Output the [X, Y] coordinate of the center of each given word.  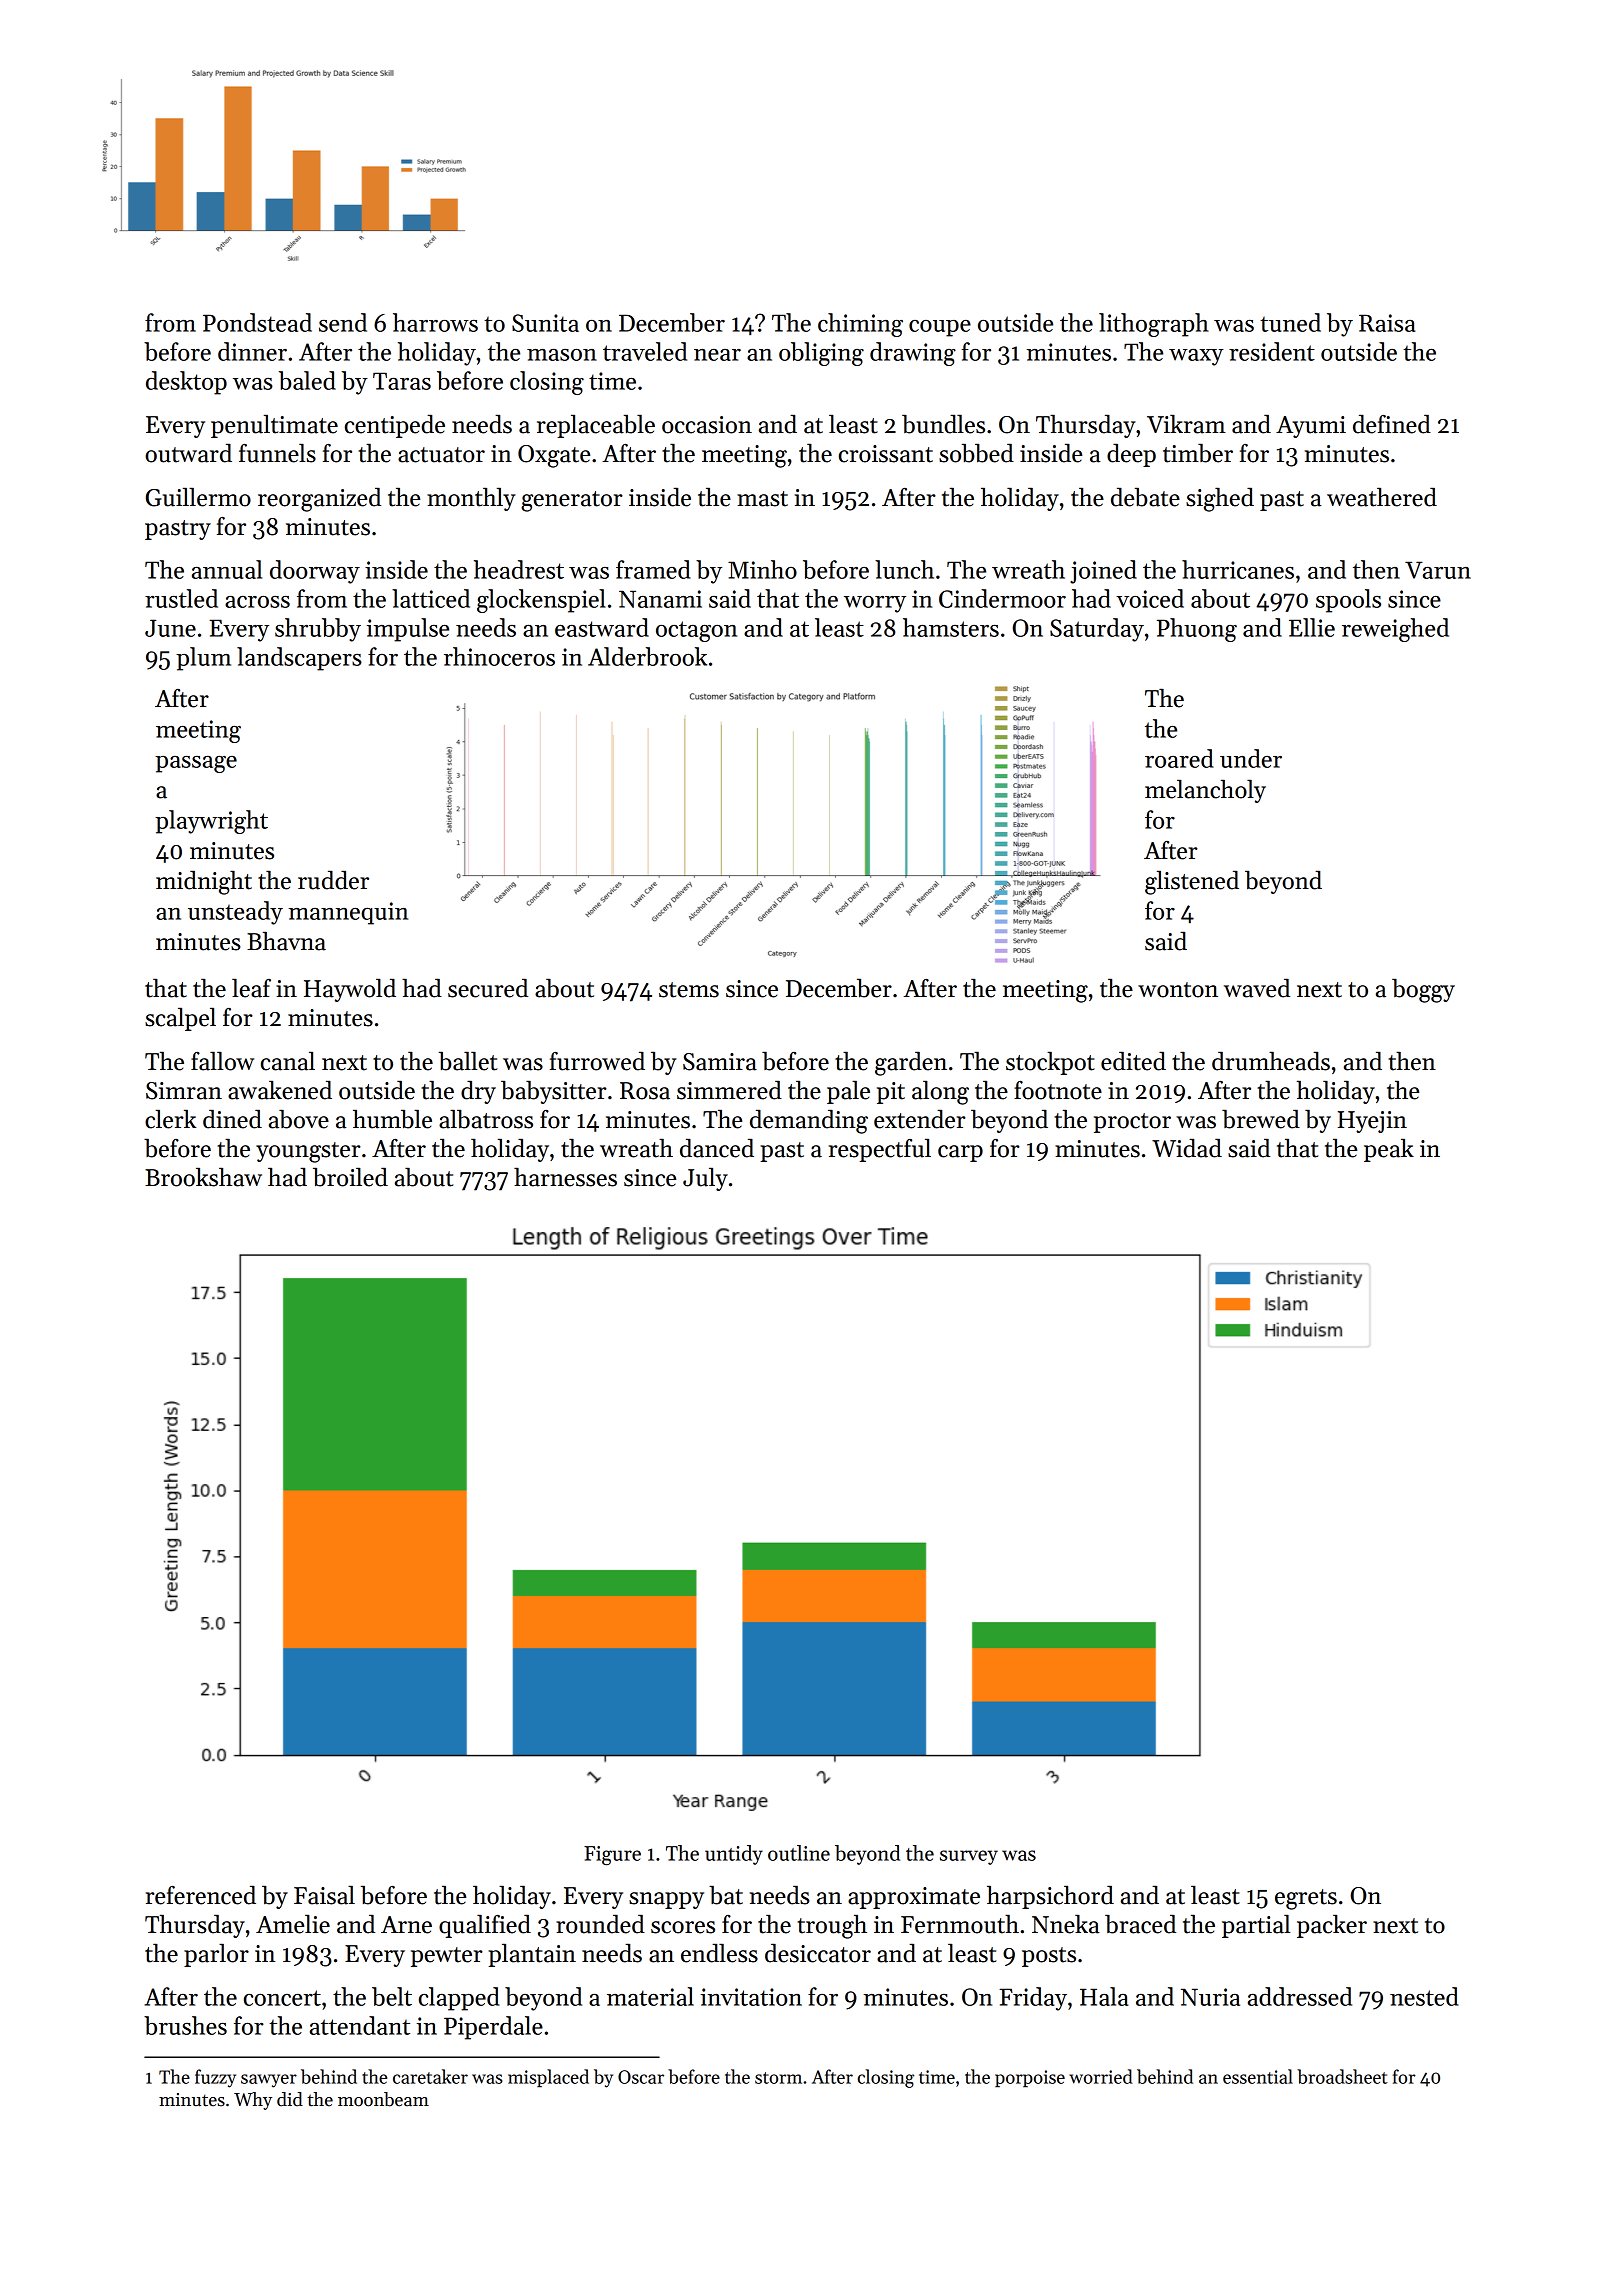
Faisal [324, 1895]
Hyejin [1372, 1122]
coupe [940, 328]
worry [875, 604]
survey [969, 1857]
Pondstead [257, 322]
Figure [612, 1856]
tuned [1290, 322]
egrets [1306, 1899]
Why [253, 2101]
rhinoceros [499, 656]
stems [689, 990]
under [1251, 758]
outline [799, 1853]
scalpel [180, 1019]
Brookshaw [203, 1177]
